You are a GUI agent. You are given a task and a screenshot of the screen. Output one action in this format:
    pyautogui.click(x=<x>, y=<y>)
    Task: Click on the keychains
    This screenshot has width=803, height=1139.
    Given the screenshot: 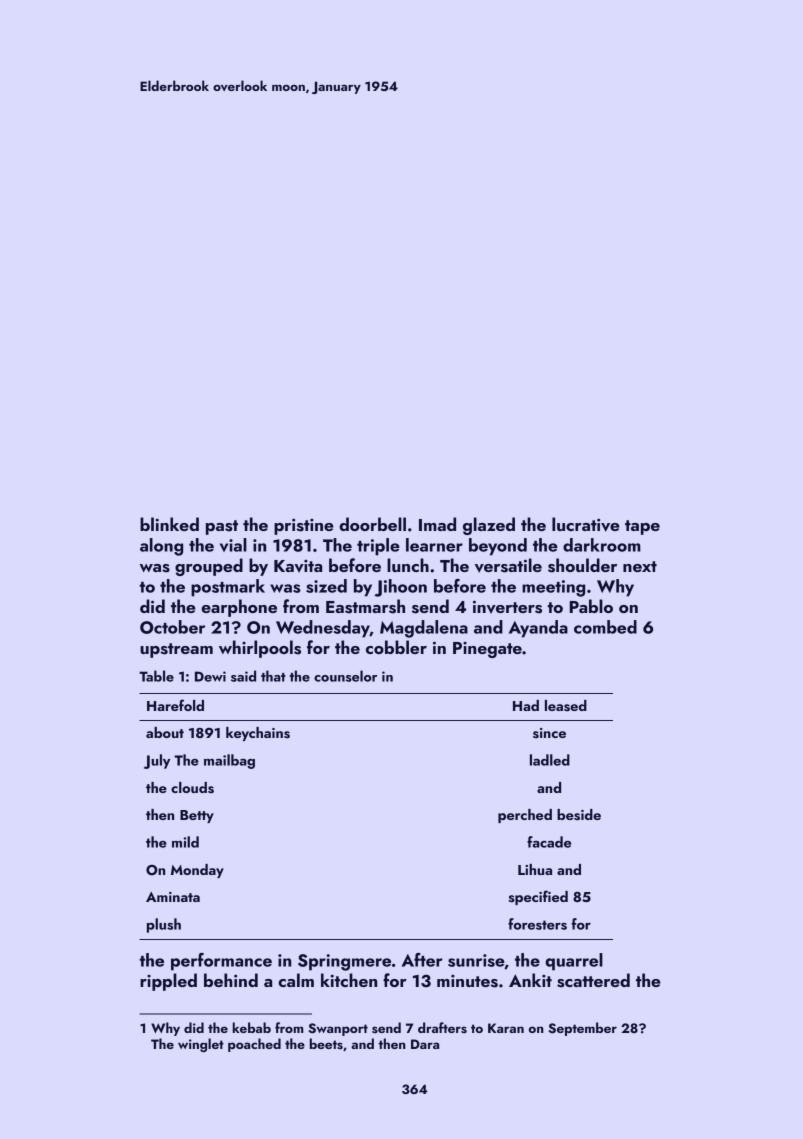 What is the action you would take?
    pyautogui.click(x=258, y=734)
